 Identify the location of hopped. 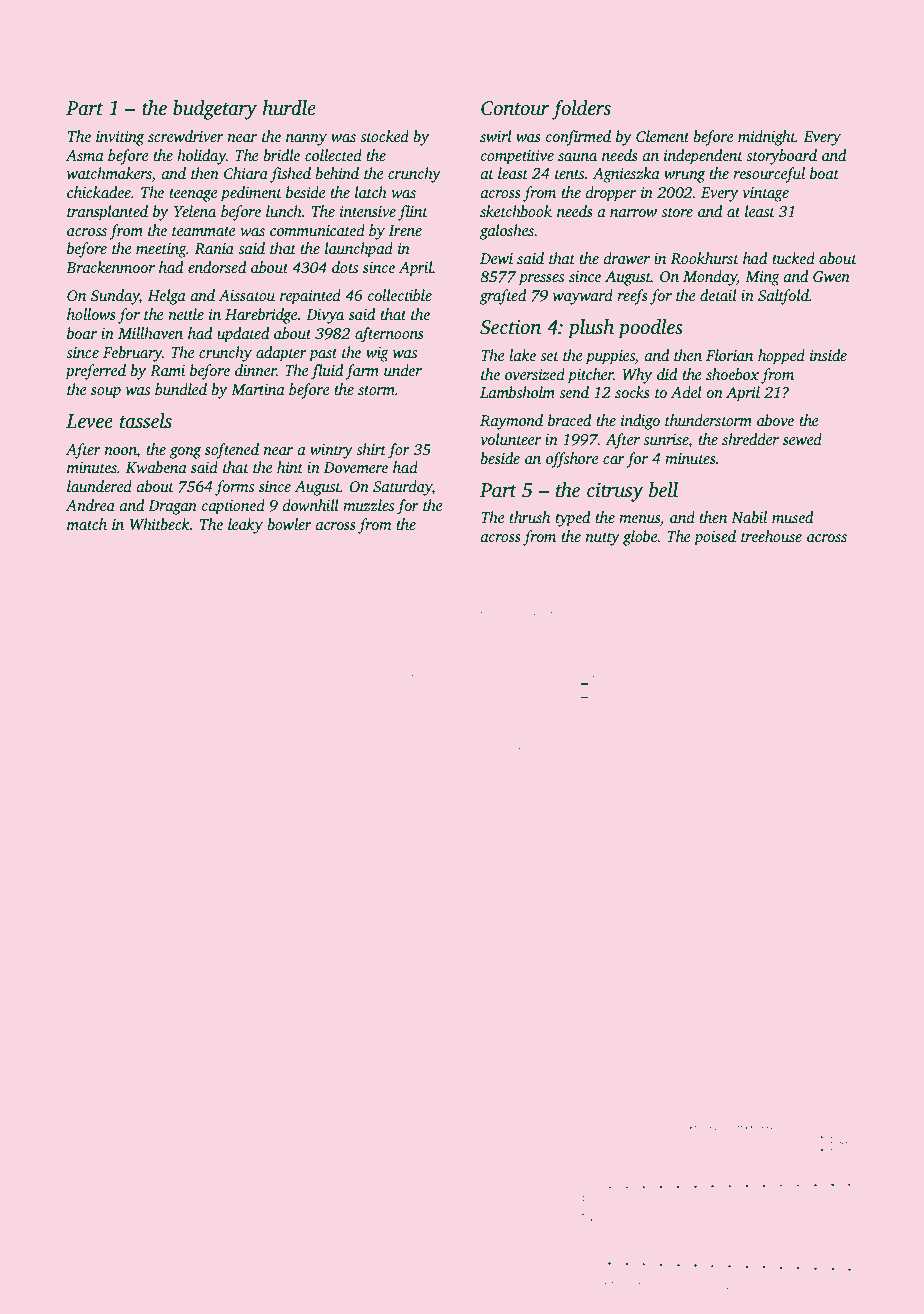
(781, 357).
